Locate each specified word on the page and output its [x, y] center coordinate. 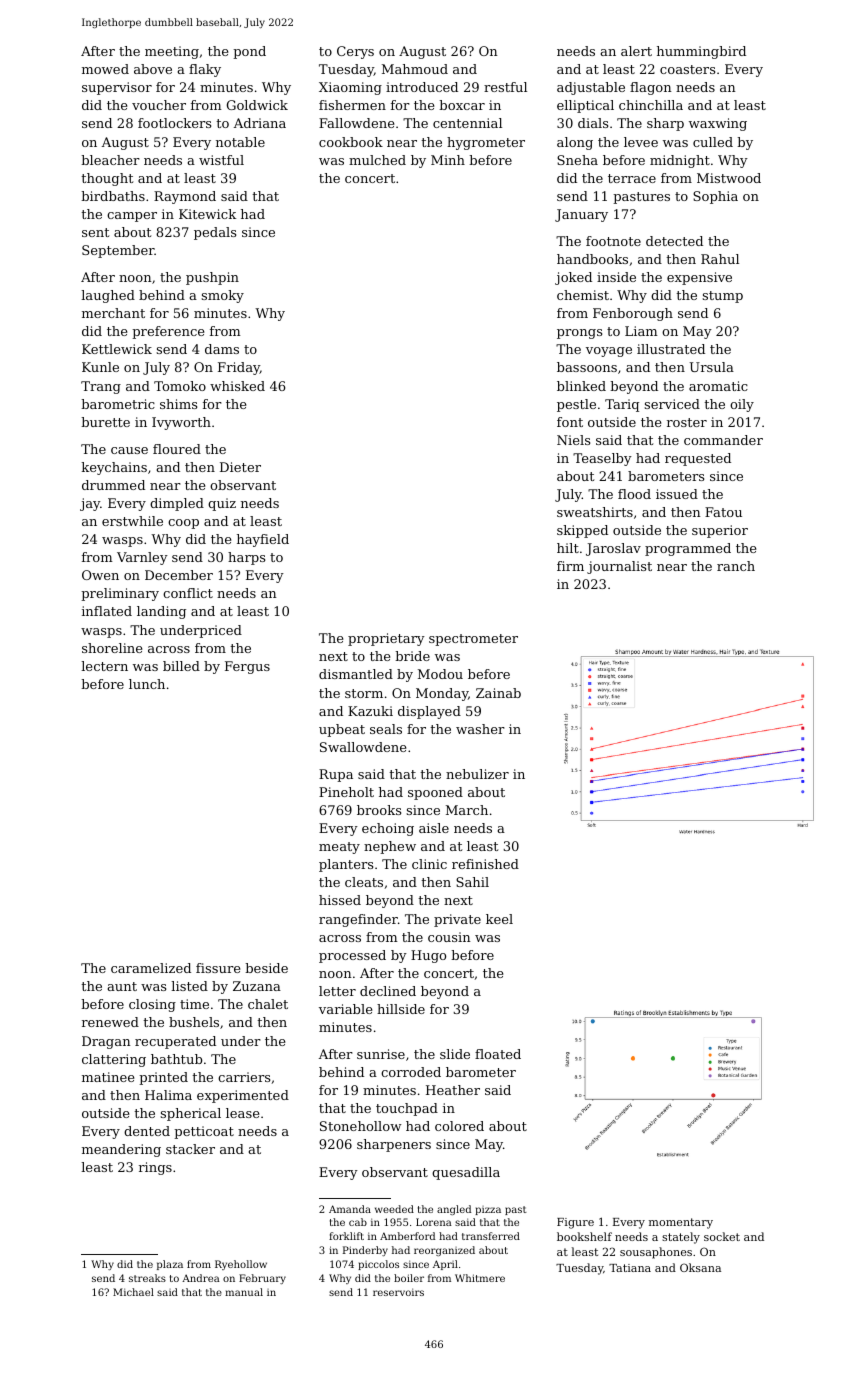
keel [499, 919]
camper [132, 217]
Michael [133, 1292]
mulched [377, 160]
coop [183, 524]
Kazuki [370, 711]
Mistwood [729, 178]
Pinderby [365, 1251]
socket [722, 1236]
